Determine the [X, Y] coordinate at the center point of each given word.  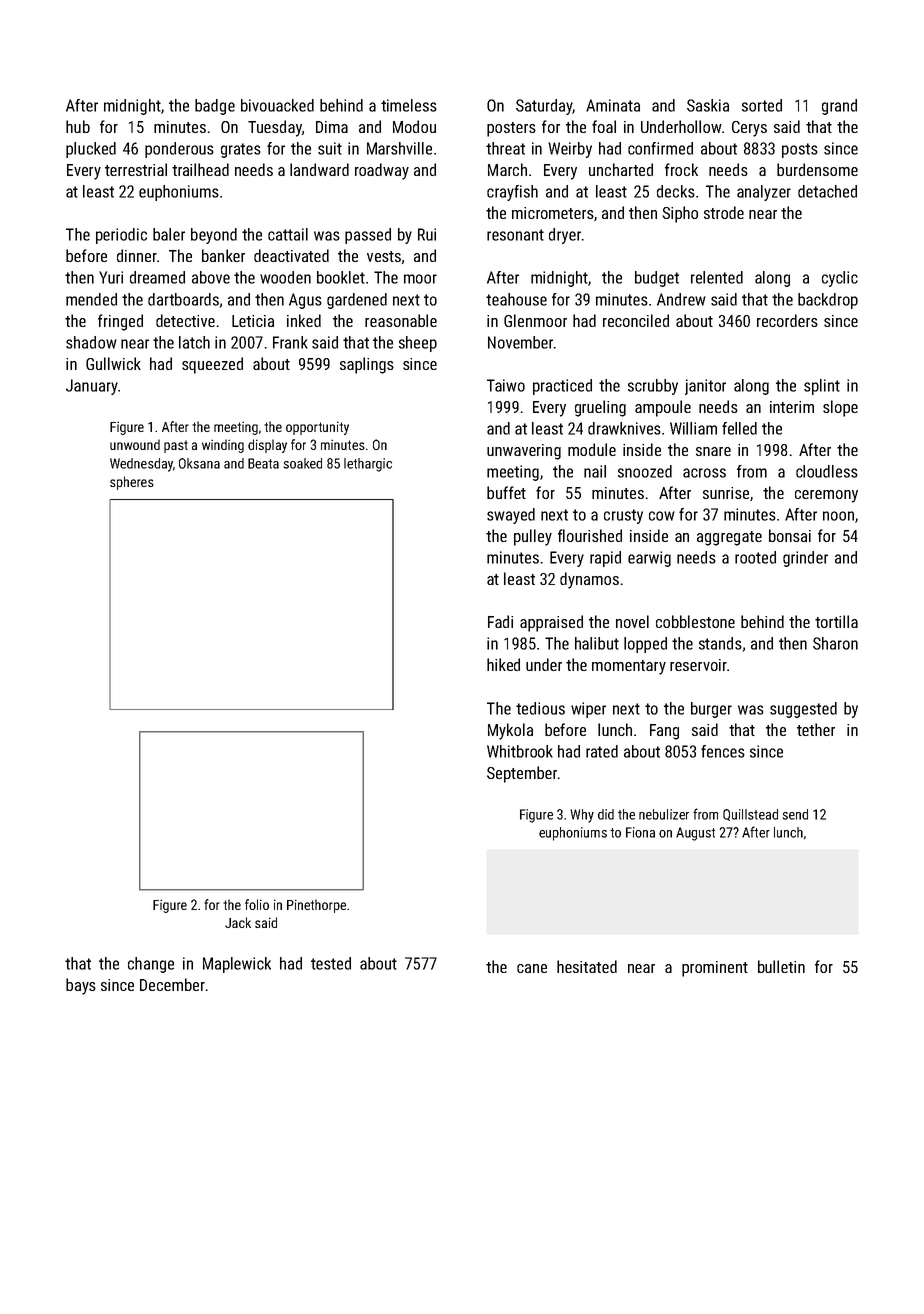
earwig [649, 559]
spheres [132, 483]
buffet [506, 492]
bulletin [781, 966]
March [507, 169]
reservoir [698, 665]
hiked [503, 664]
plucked [91, 150]
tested [331, 963]
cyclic [840, 279]
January [92, 387]
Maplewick [237, 965]
